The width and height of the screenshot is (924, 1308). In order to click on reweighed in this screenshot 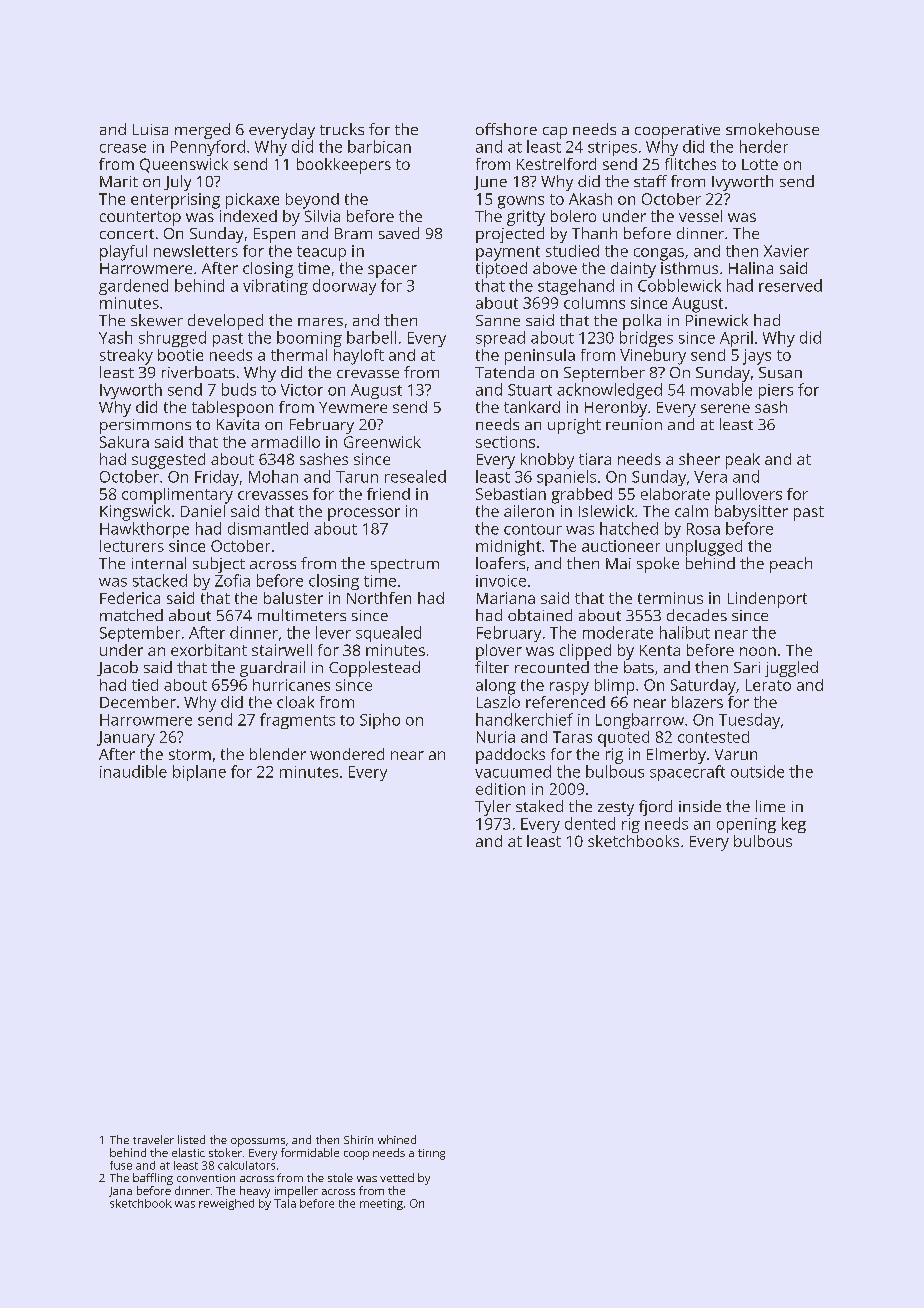, I will do `click(226, 1204)`.
